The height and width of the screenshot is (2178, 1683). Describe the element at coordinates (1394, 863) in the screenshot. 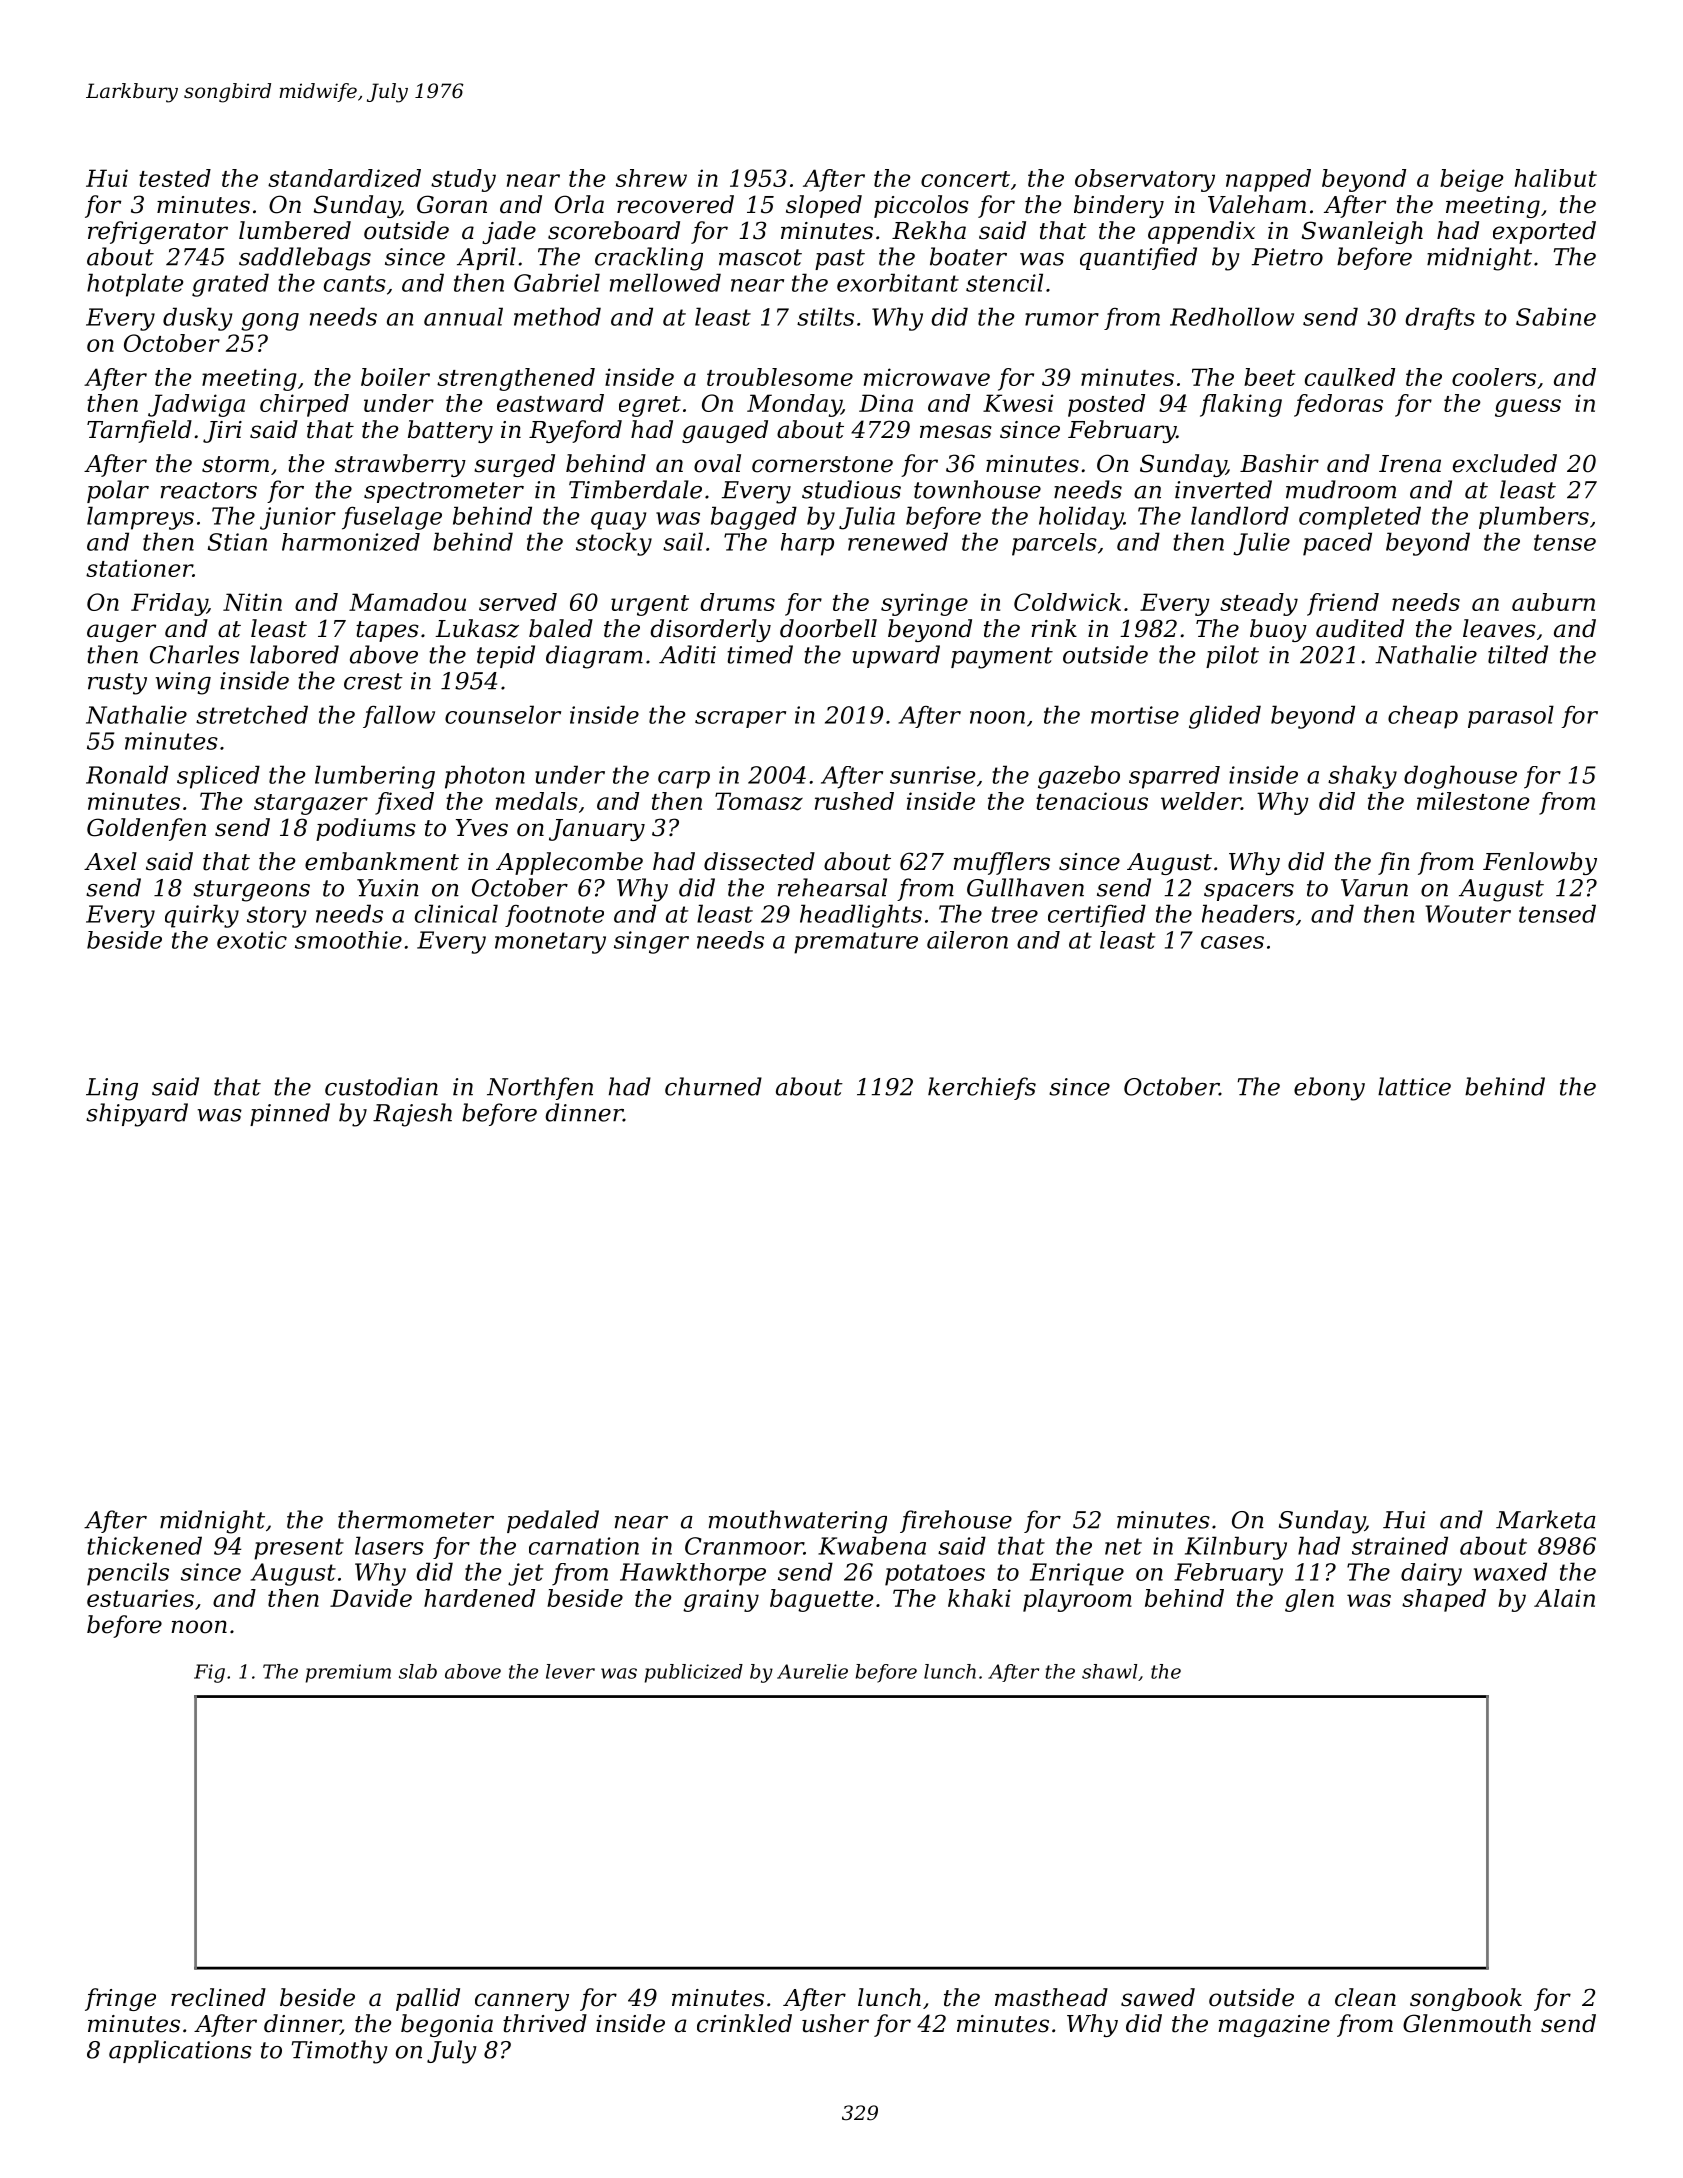

I see `fin` at that location.
